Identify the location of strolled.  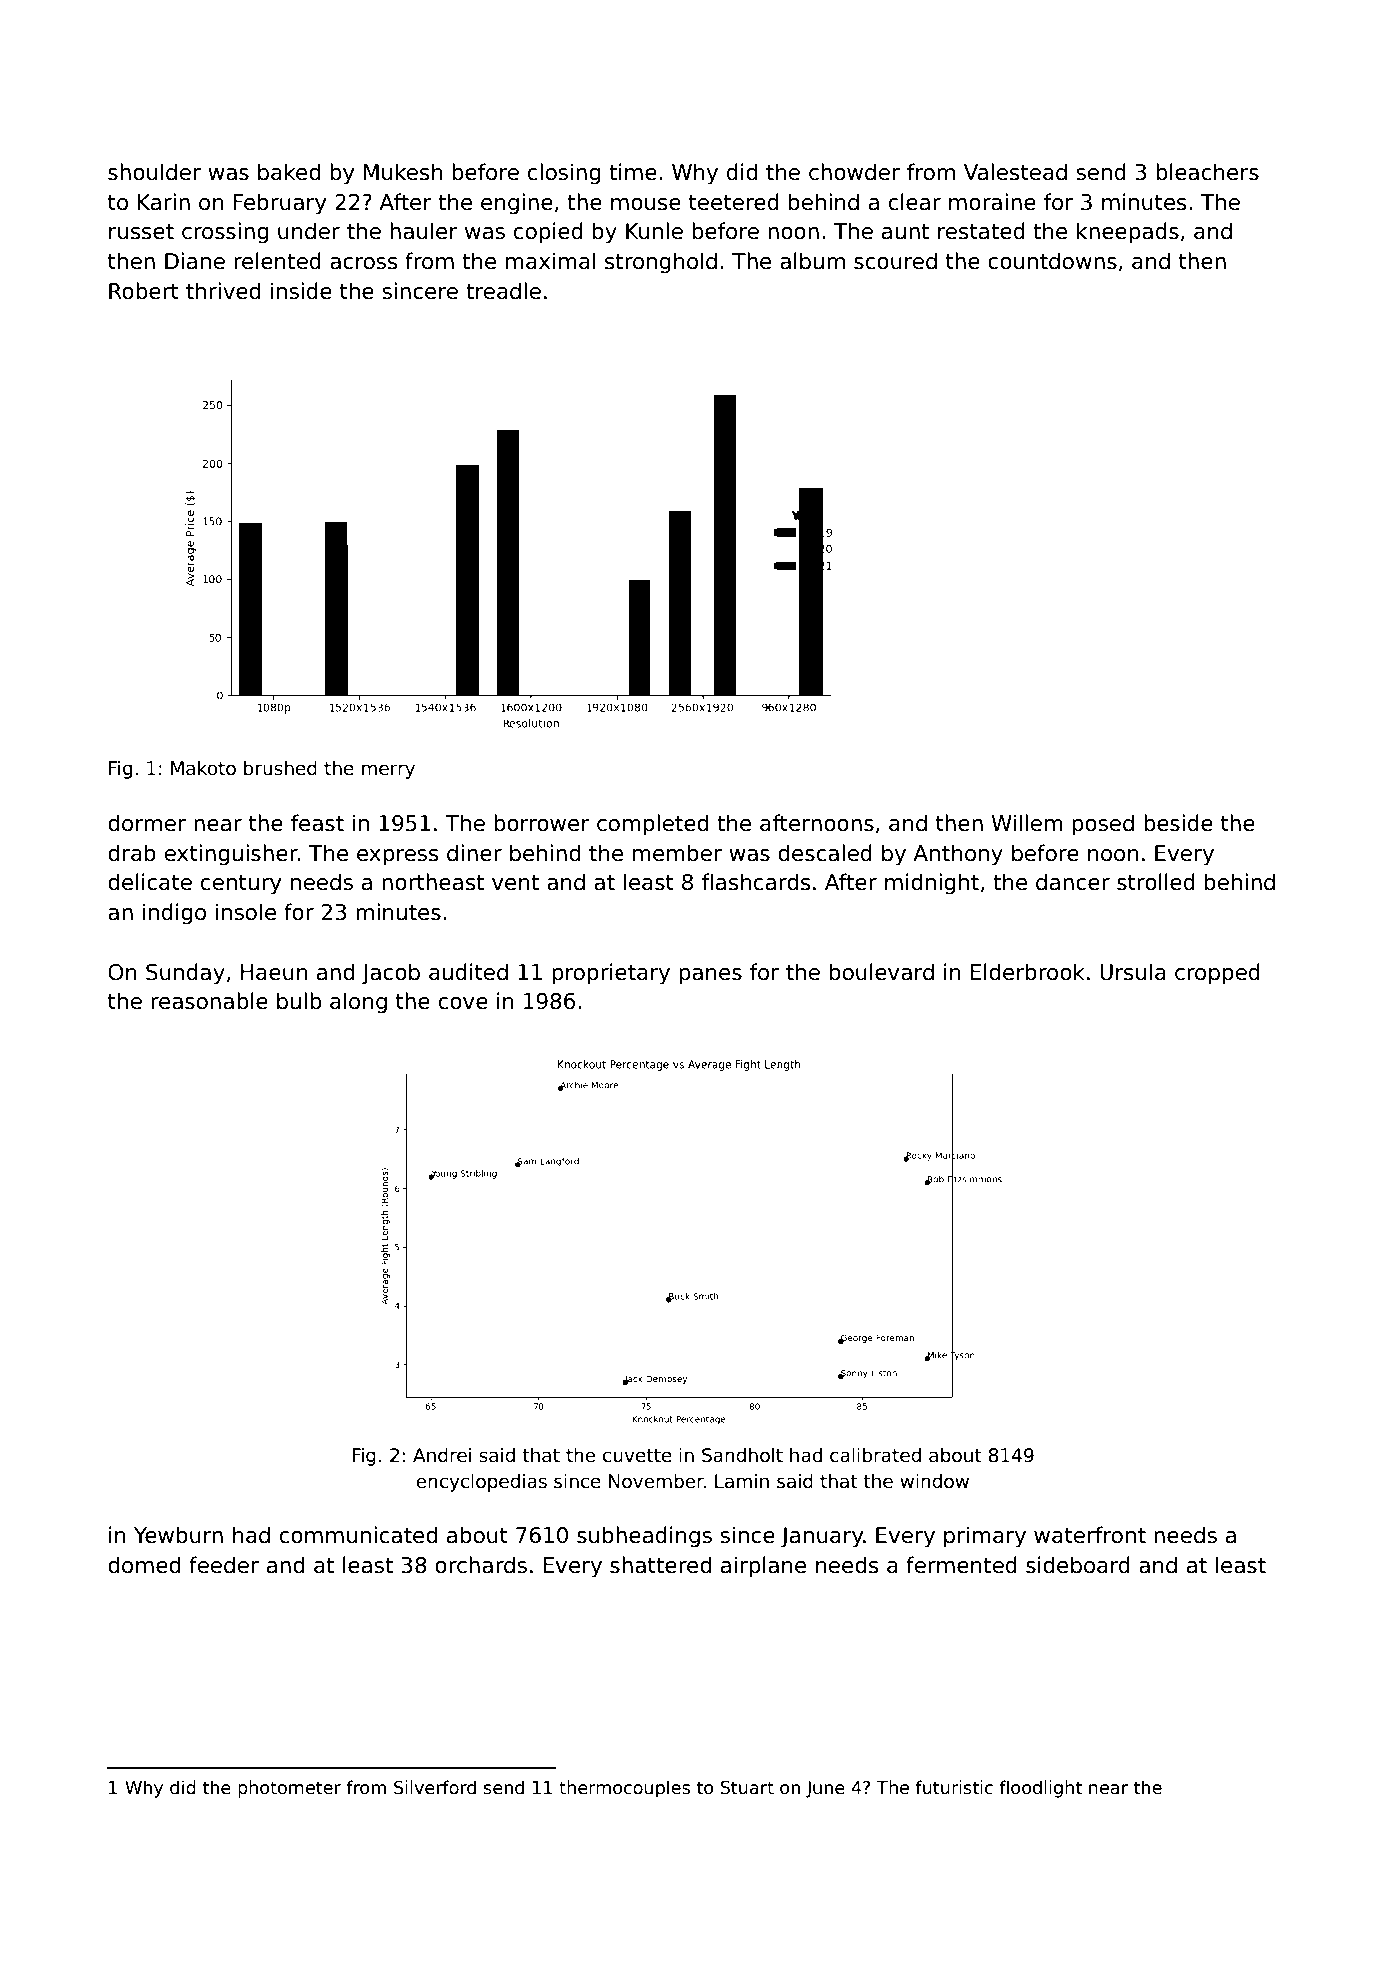
(1156, 882).
